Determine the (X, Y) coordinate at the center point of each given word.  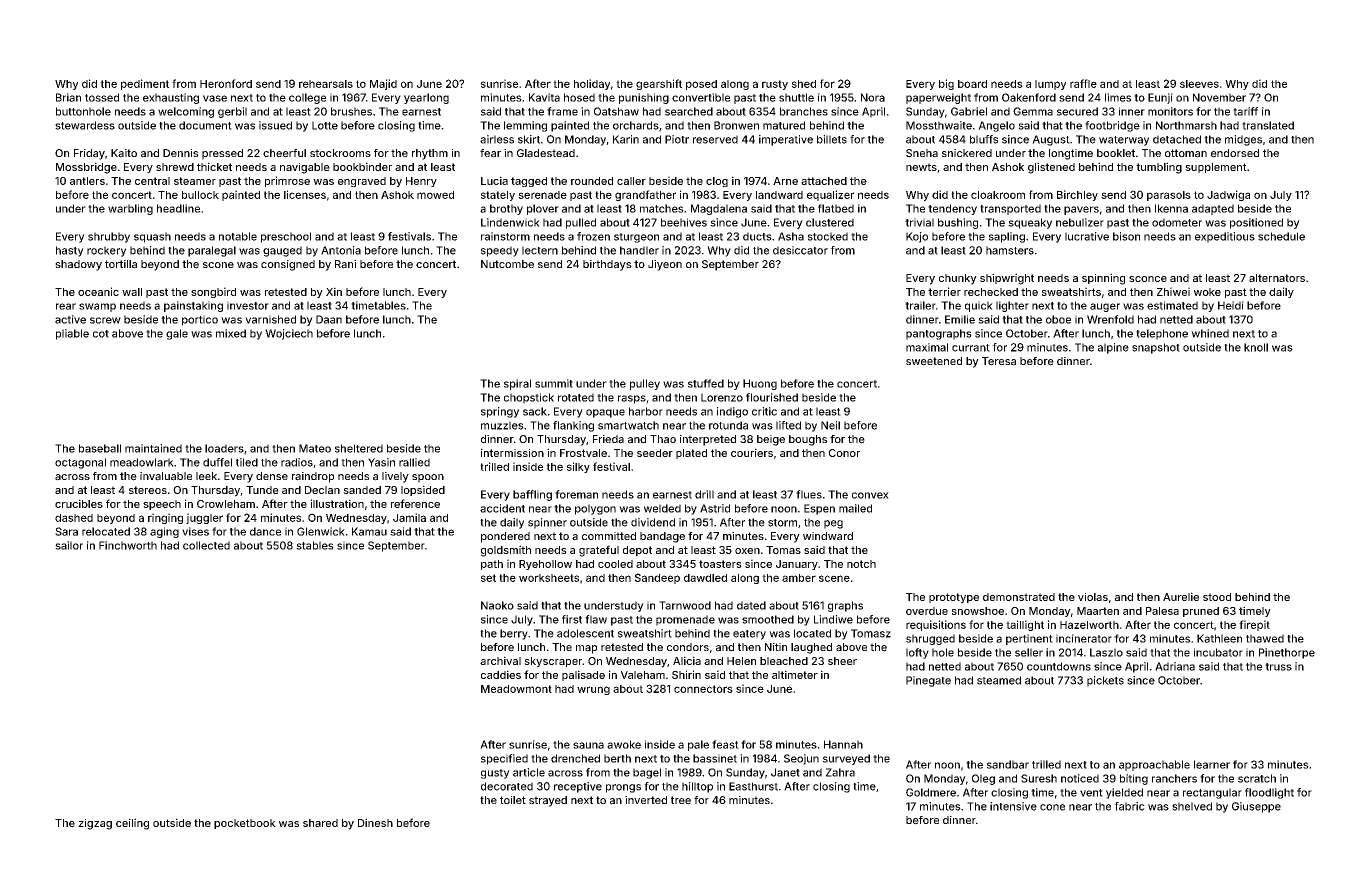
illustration (337, 503)
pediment (145, 84)
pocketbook (245, 824)
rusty (775, 85)
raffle (1083, 83)
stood (1217, 597)
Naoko (497, 605)
